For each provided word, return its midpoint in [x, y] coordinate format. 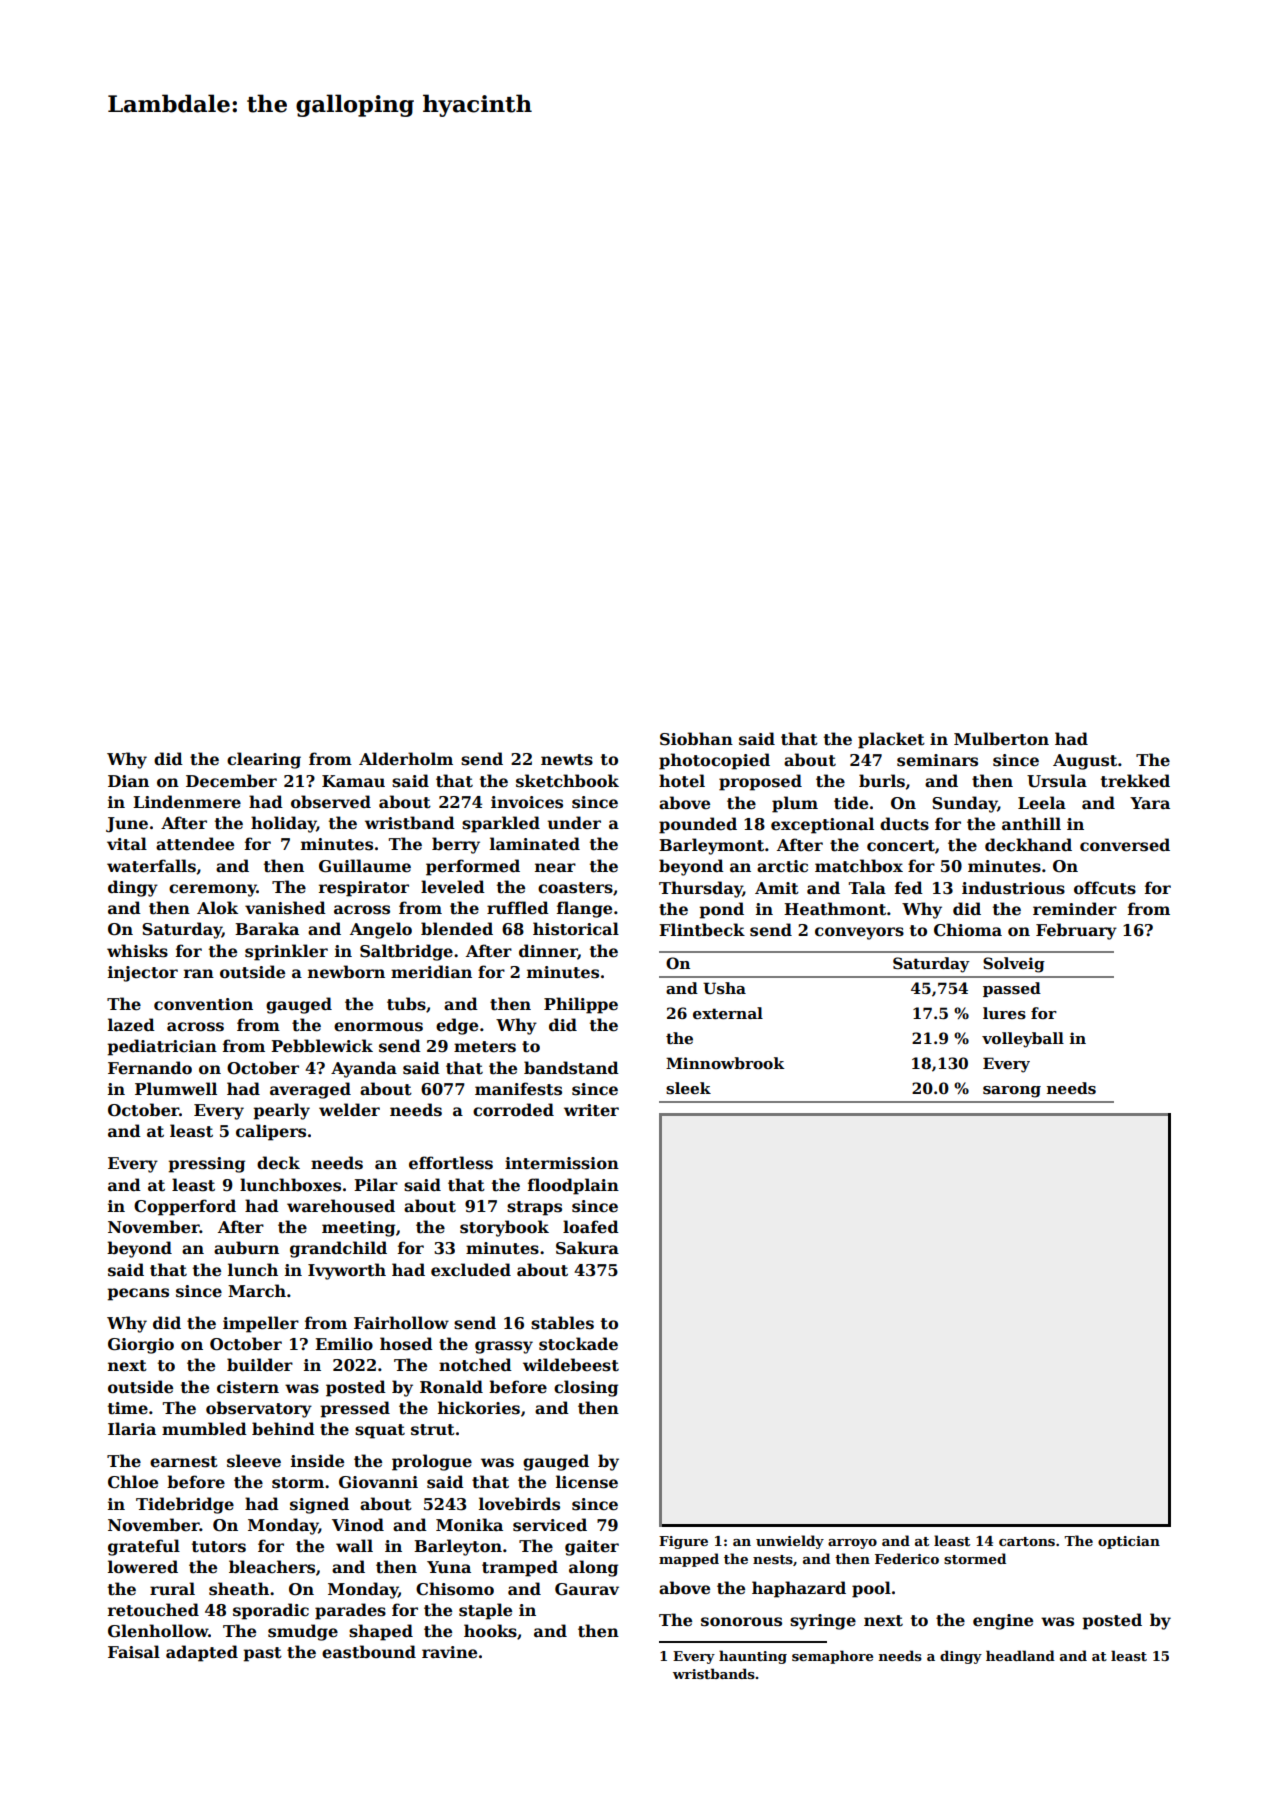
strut [433, 1430]
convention [203, 1004]
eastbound [369, 1652]
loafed [591, 1227]
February [1076, 931]
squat [380, 1431]
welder [349, 1110]
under [574, 823]
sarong [1012, 1092]
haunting [753, 1657]
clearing [264, 760]
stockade [578, 1344]
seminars [937, 760]
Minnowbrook [725, 1063]
